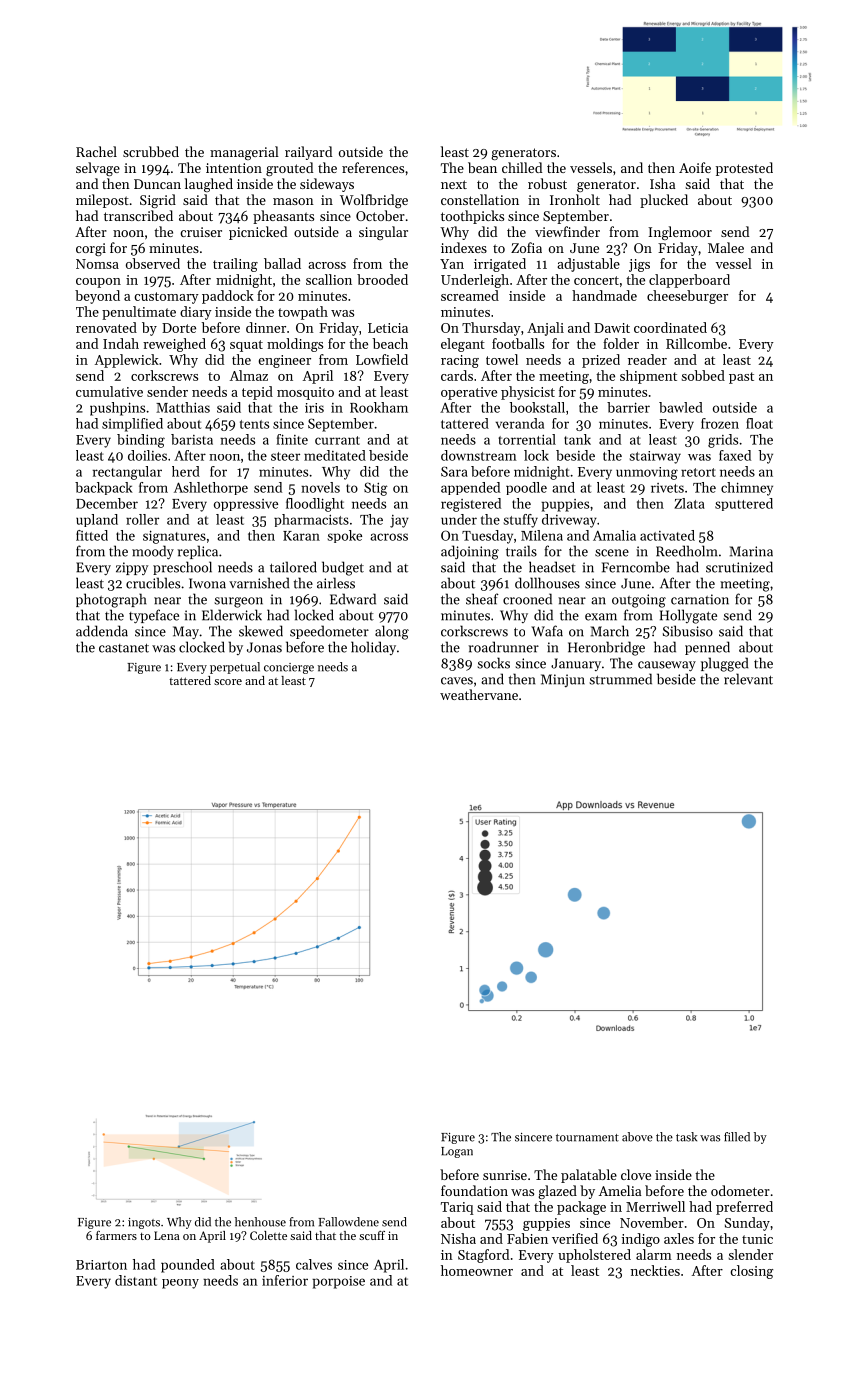 The height and width of the screenshot is (1400, 849). I want to click on peony, so click(180, 1284).
